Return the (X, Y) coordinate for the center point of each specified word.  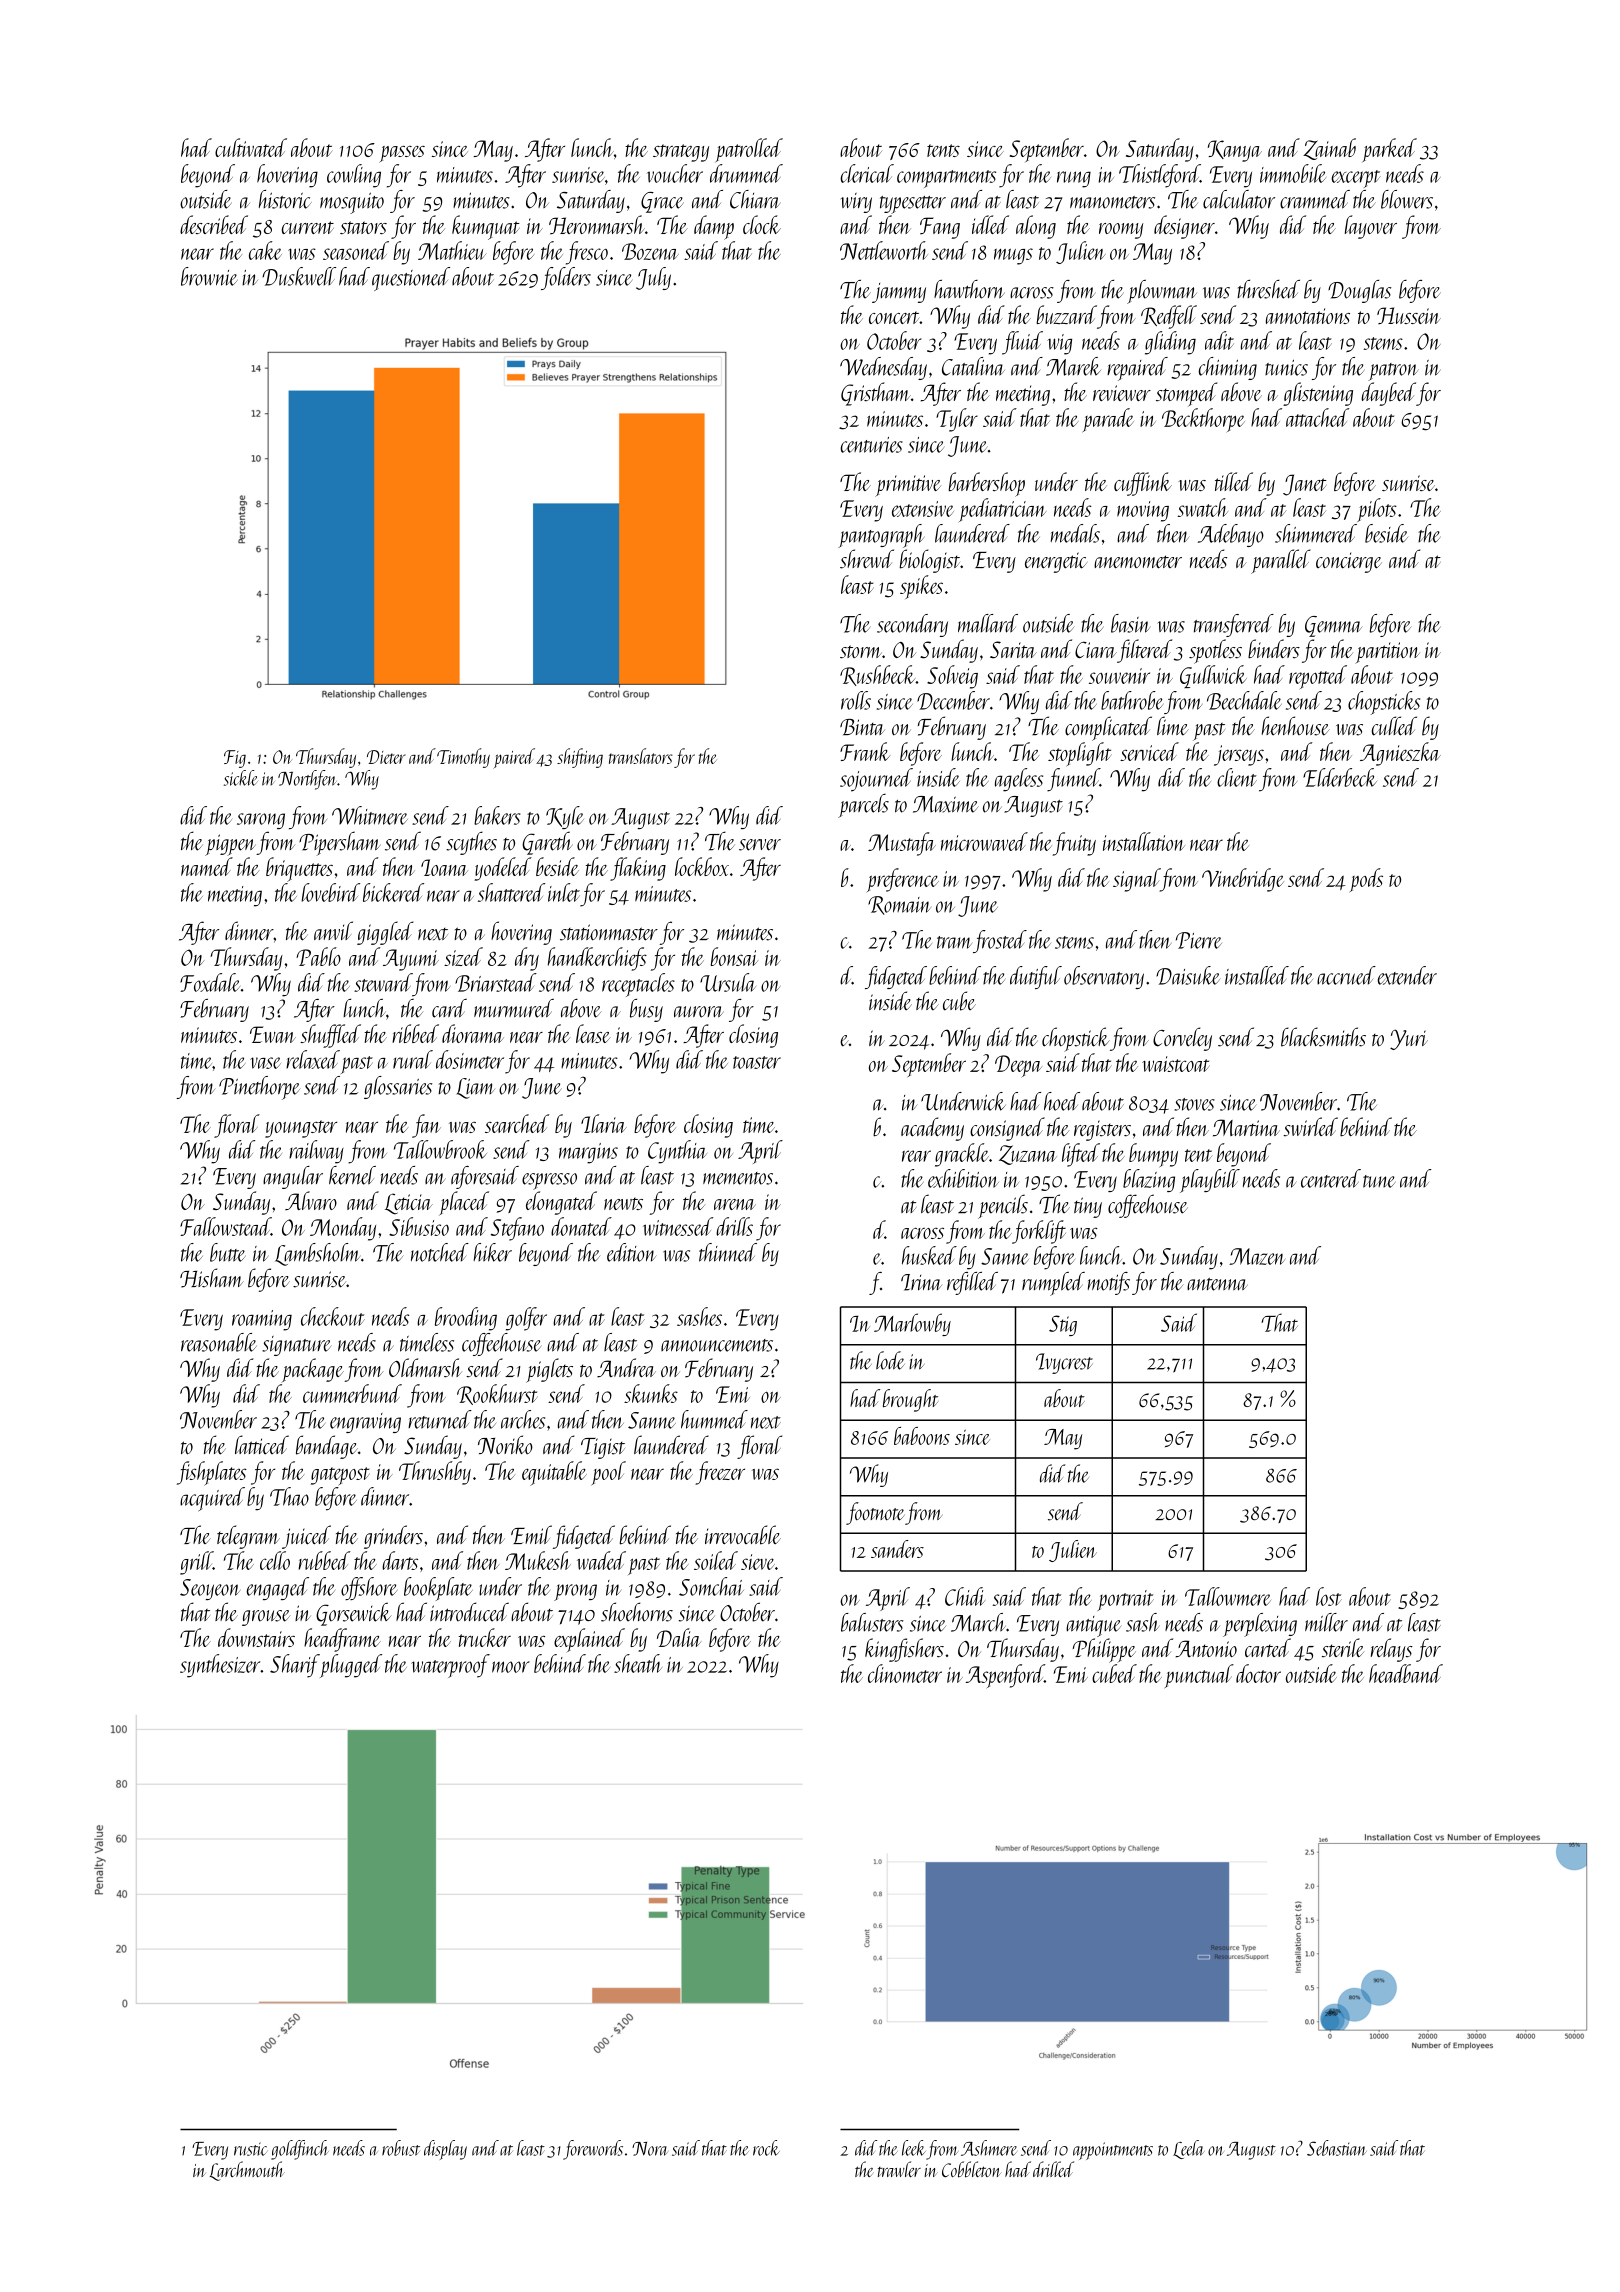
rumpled (1053, 1284)
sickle (241, 778)
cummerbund (352, 1393)
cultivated (251, 147)
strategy (681, 153)
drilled (1053, 2169)
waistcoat (1176, 1064)
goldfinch (300, 2150)
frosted (1000, 941)
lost (1329, 1596)
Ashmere (989, 2148)
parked (1389, 150)
